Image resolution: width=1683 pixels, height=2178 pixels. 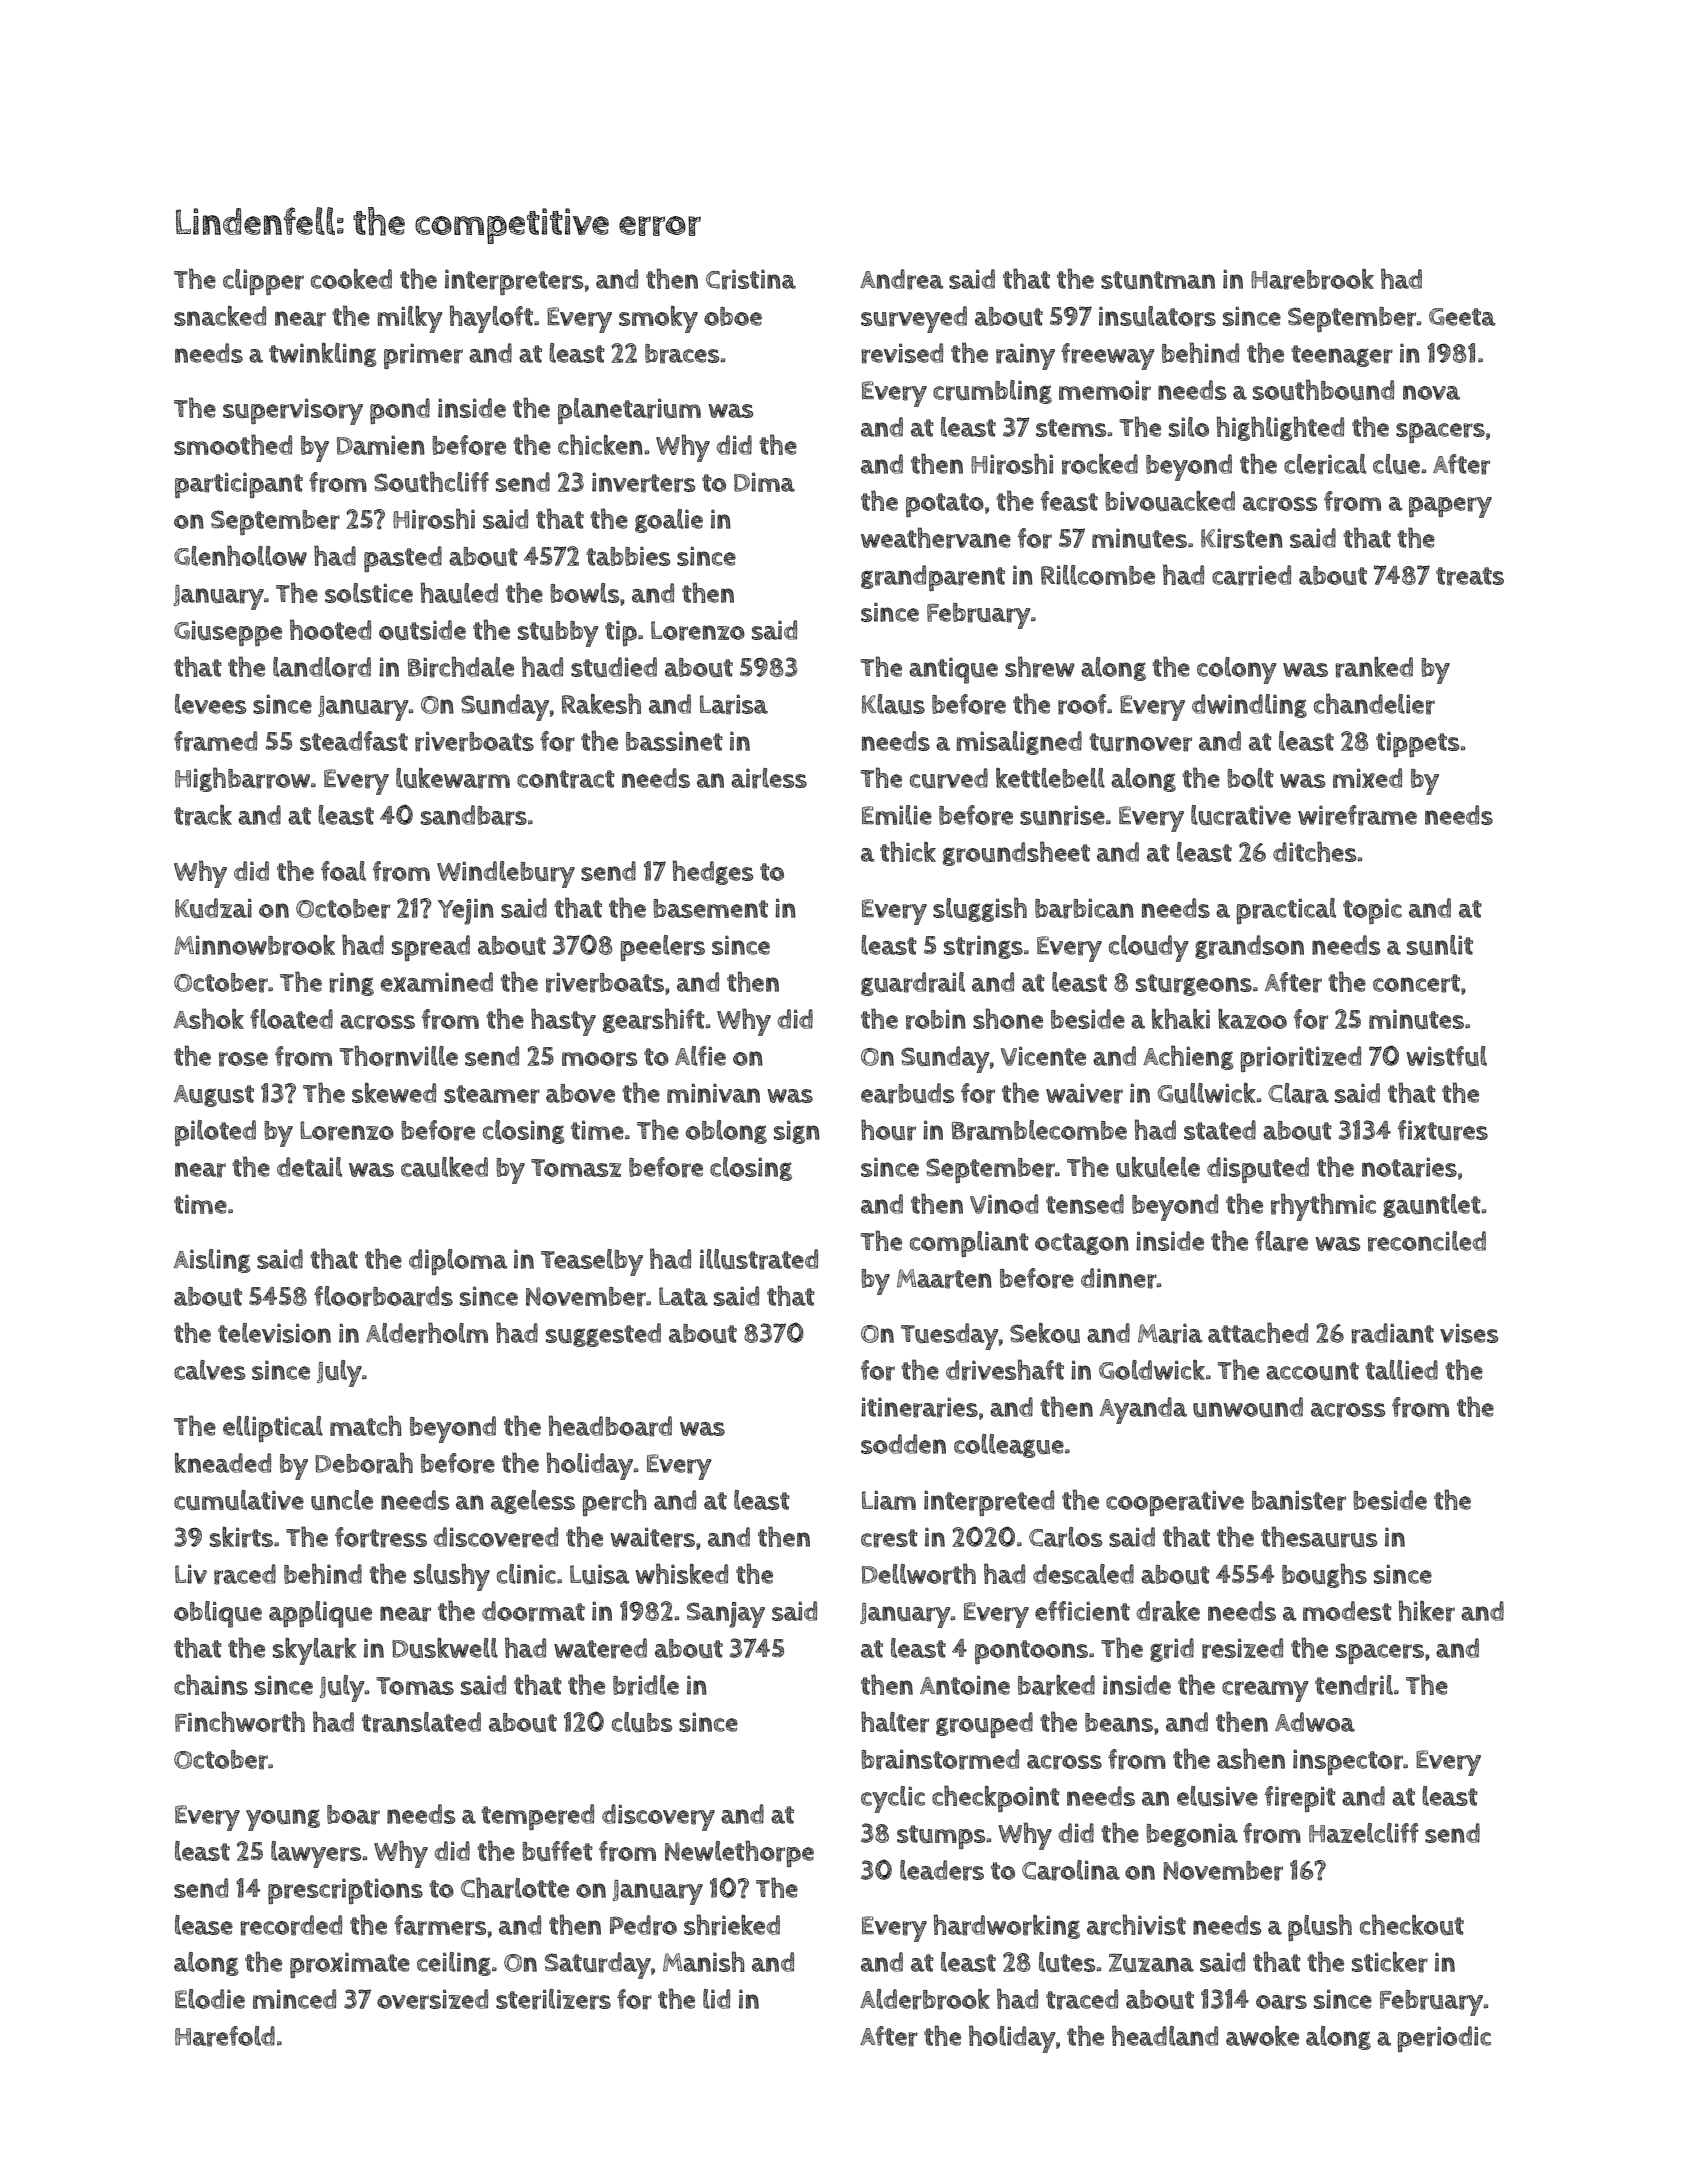 What do you see at coordinates (925, 1999) in the page?
I see `Alderbrook` at bounding box center [925, 1999].
